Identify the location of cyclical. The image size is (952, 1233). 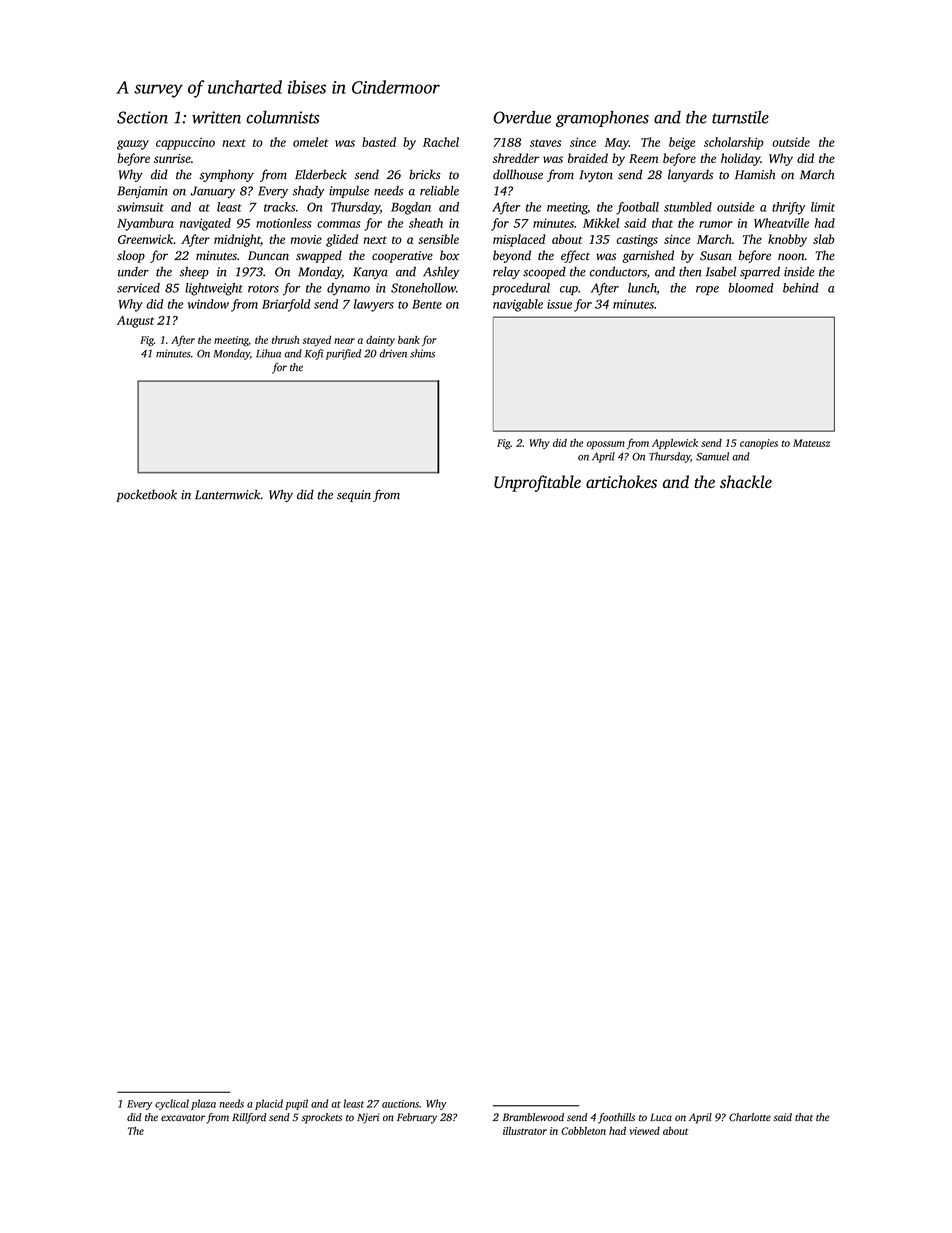
(172, 1104).
